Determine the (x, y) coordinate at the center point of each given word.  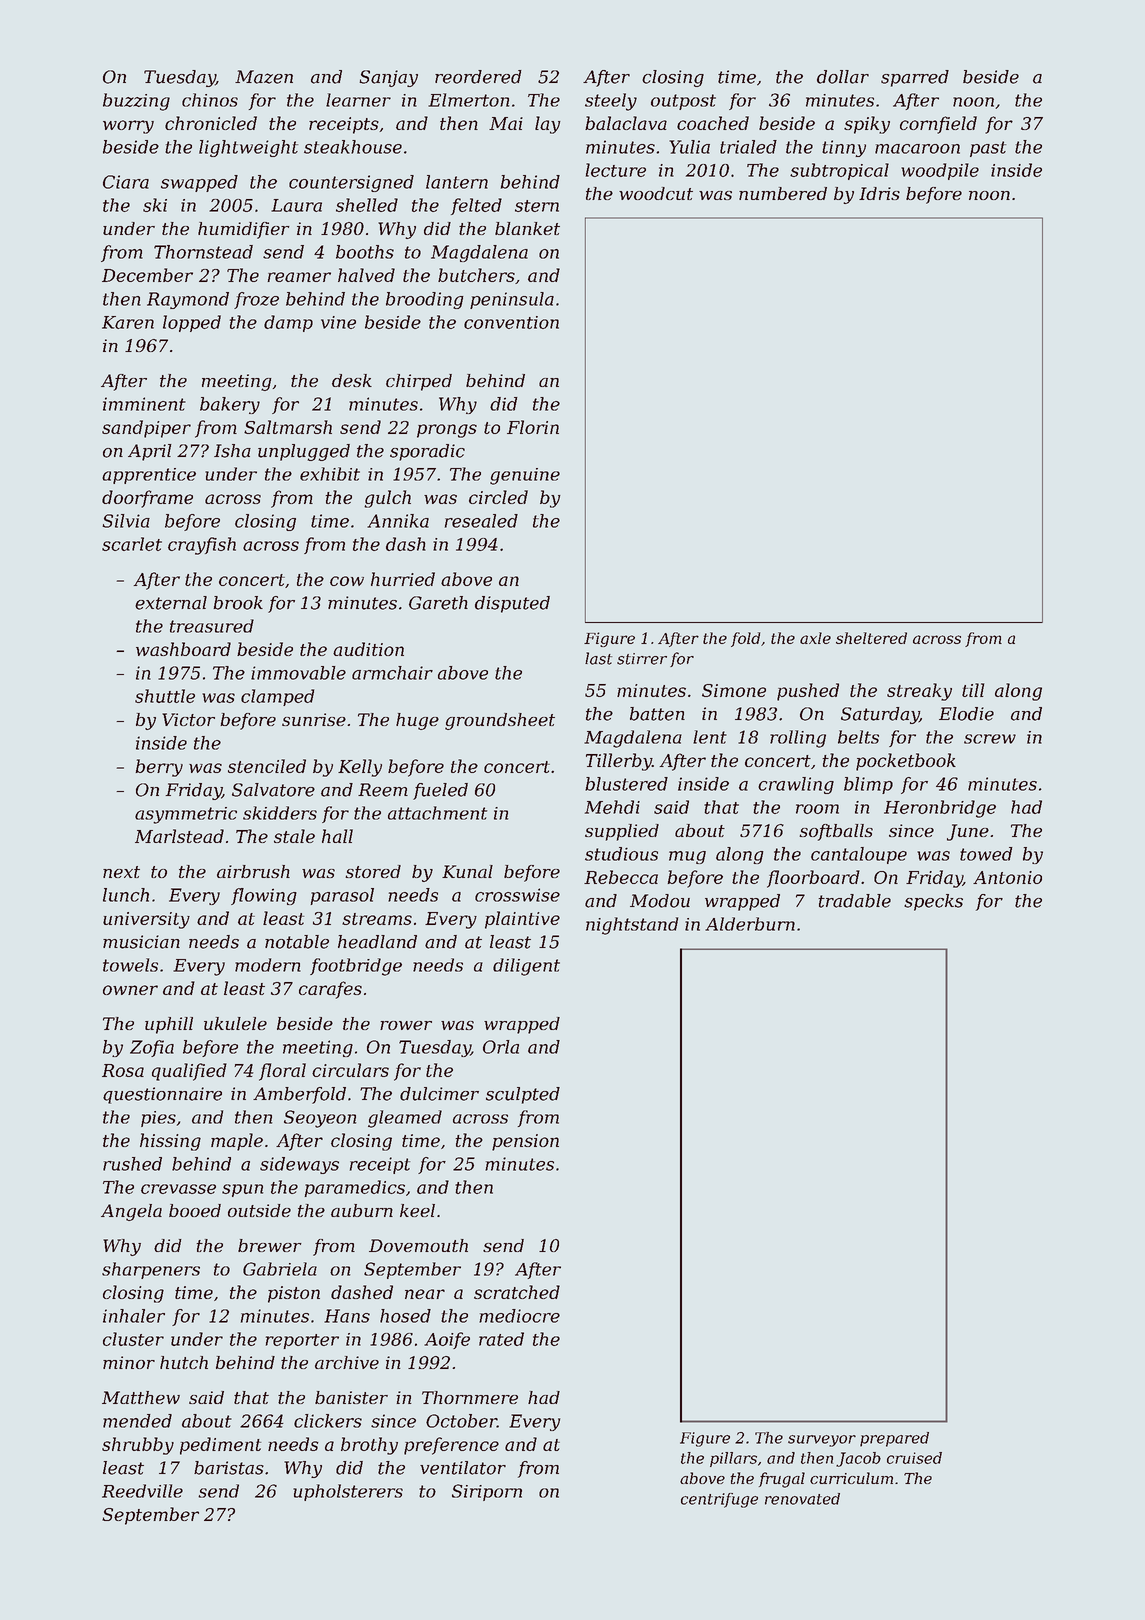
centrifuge (719, 1500)
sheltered (871, 638)
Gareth (438, 603)
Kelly (360, 768)
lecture (616, 170)
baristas (229, 1468)
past (988, 149)
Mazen (264, 77)
